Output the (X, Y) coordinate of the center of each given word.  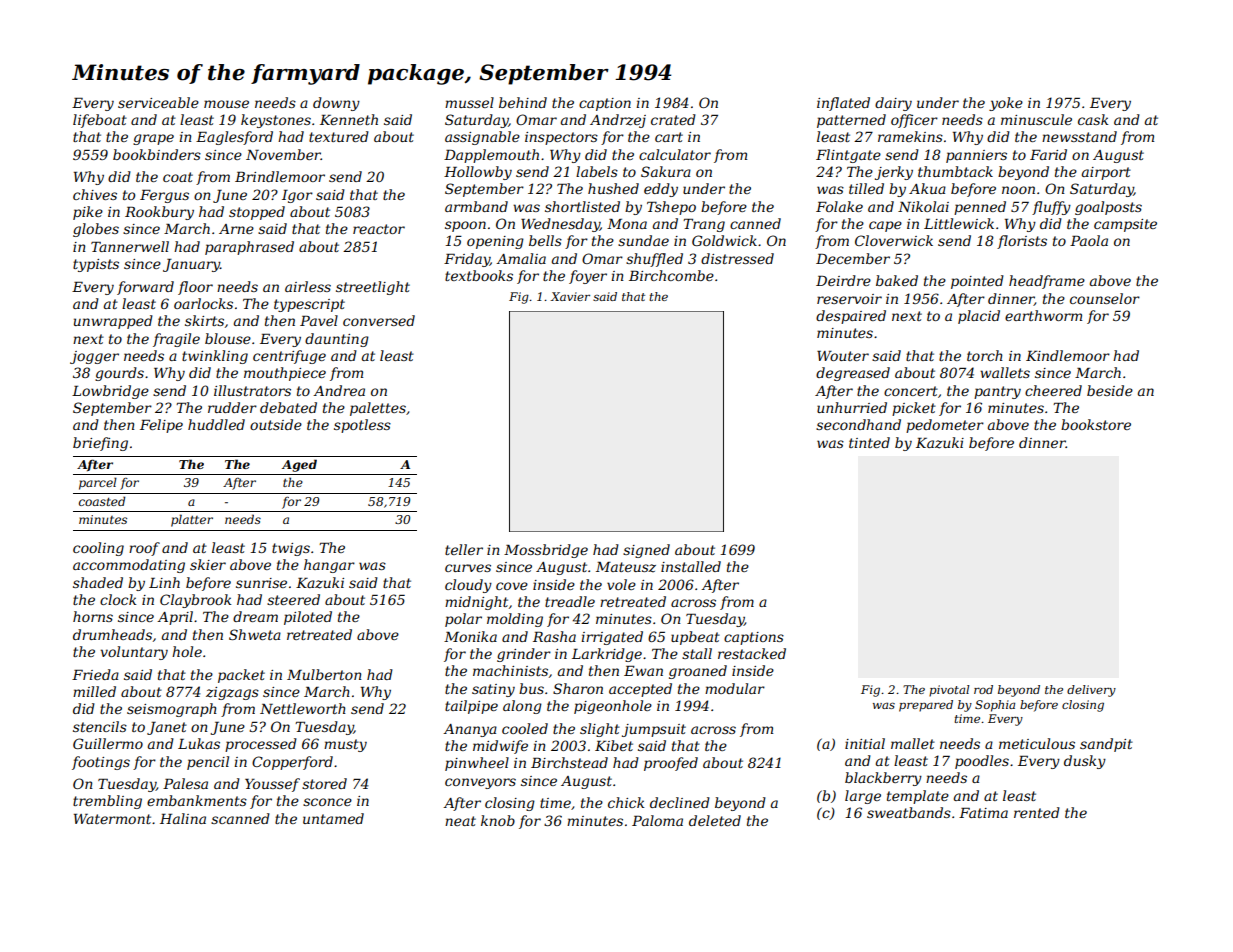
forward (145, 288)
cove (512, 586)
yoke (1006, 104)
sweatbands (909, 812)
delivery (1091, 691)
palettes (378, 409)
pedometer (945, 426)
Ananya (470, 730)
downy (336, 104)
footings (101, 763)
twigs (291, 549)
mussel (469, 102)
